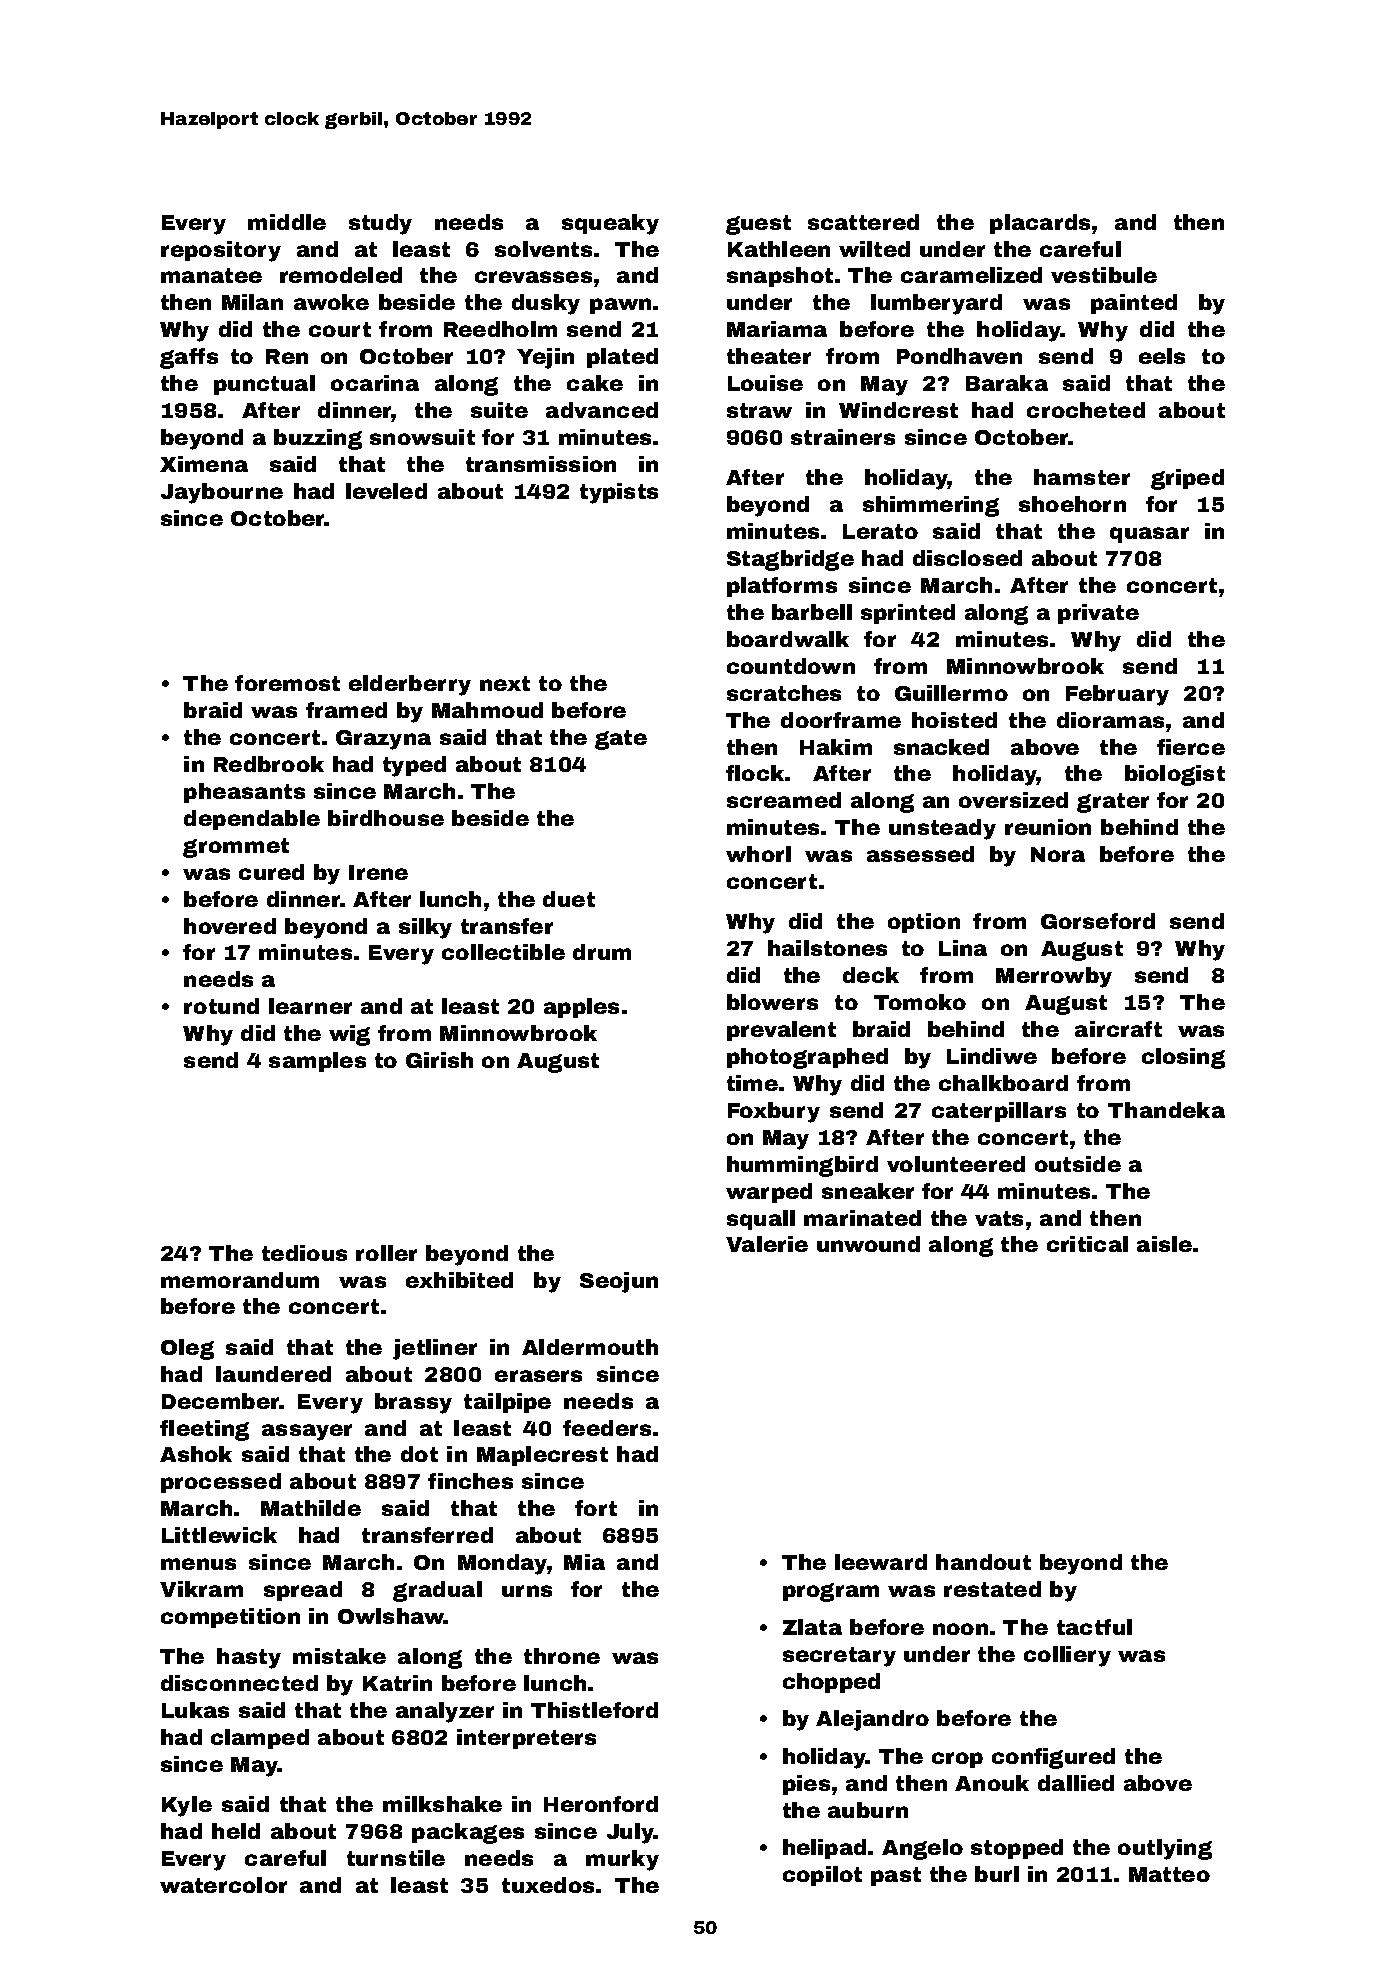 The image size is (1386, 1969). Describe the element at coordinates (782, 587) in the screenshot. I see `platforms` at that location.
